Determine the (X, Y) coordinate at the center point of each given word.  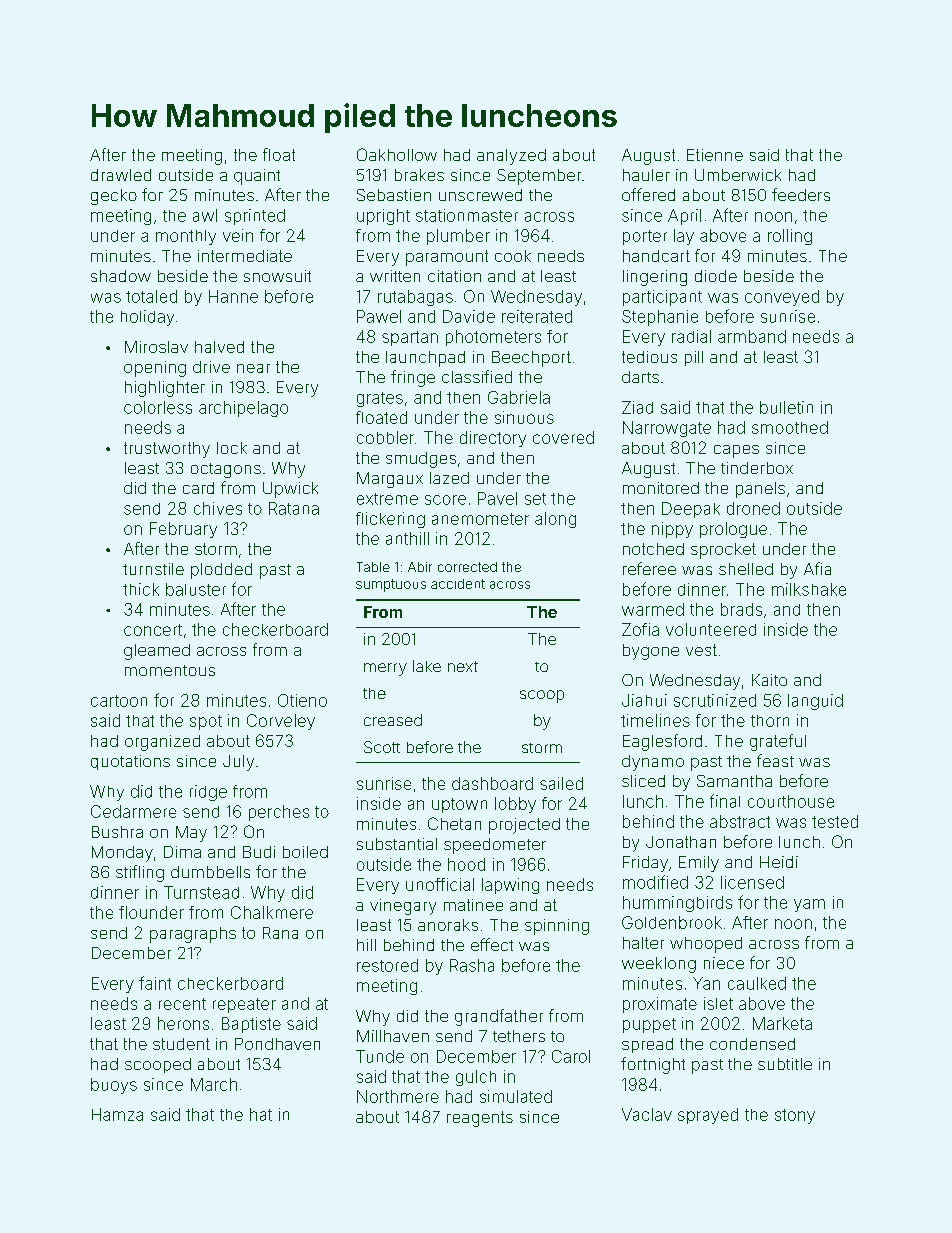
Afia (817, 568)
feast (775, 760)
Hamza (117, 1114)
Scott (382, 747)
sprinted (255, 217)
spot (206, 722)
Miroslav (156, 347)
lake (427, 666)
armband (752, 336)
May (191, 834)
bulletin (786, 407)
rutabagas (415, 298)
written (395, 276)
